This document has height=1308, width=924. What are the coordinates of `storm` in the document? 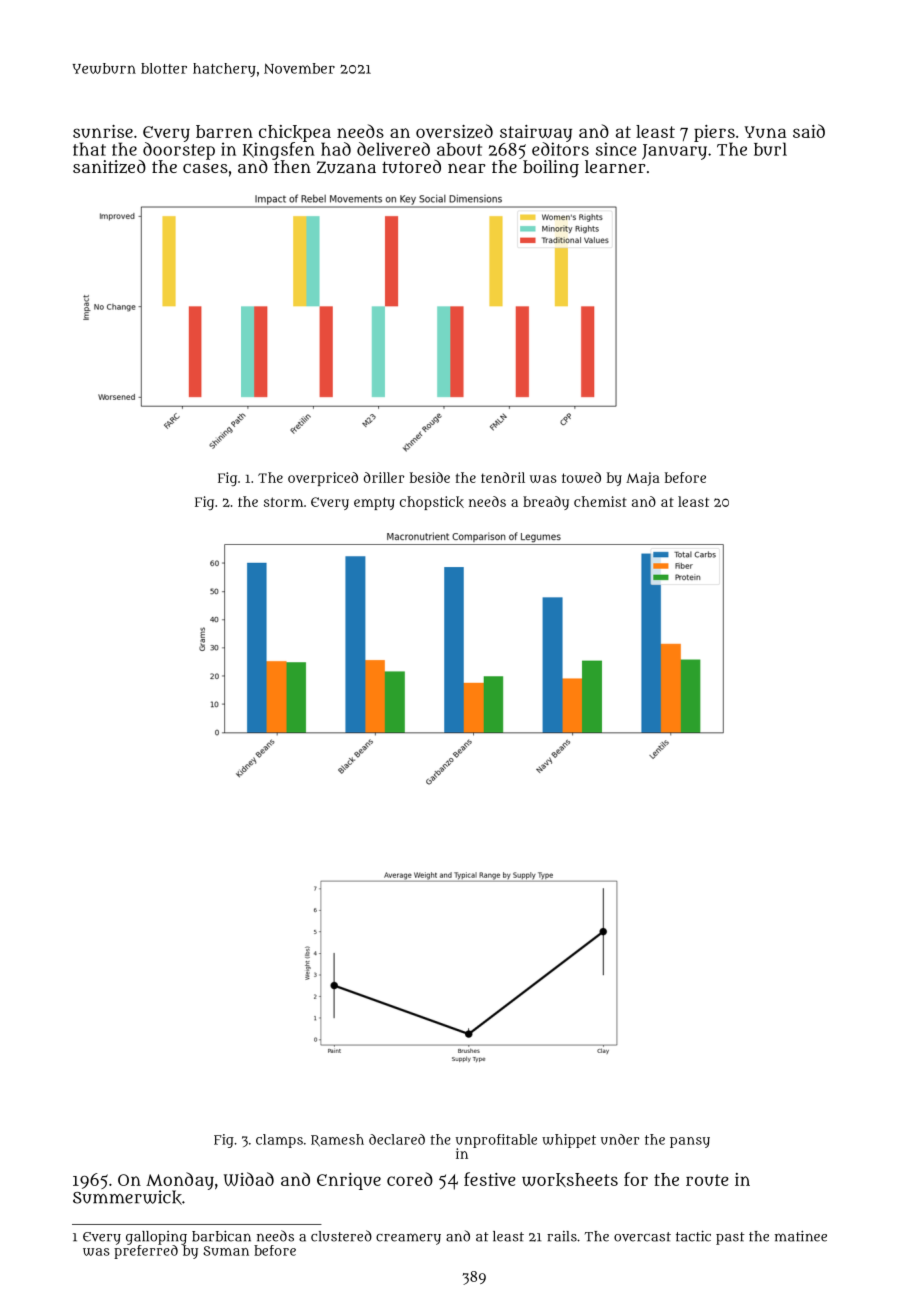 It's located at (283, 502).
